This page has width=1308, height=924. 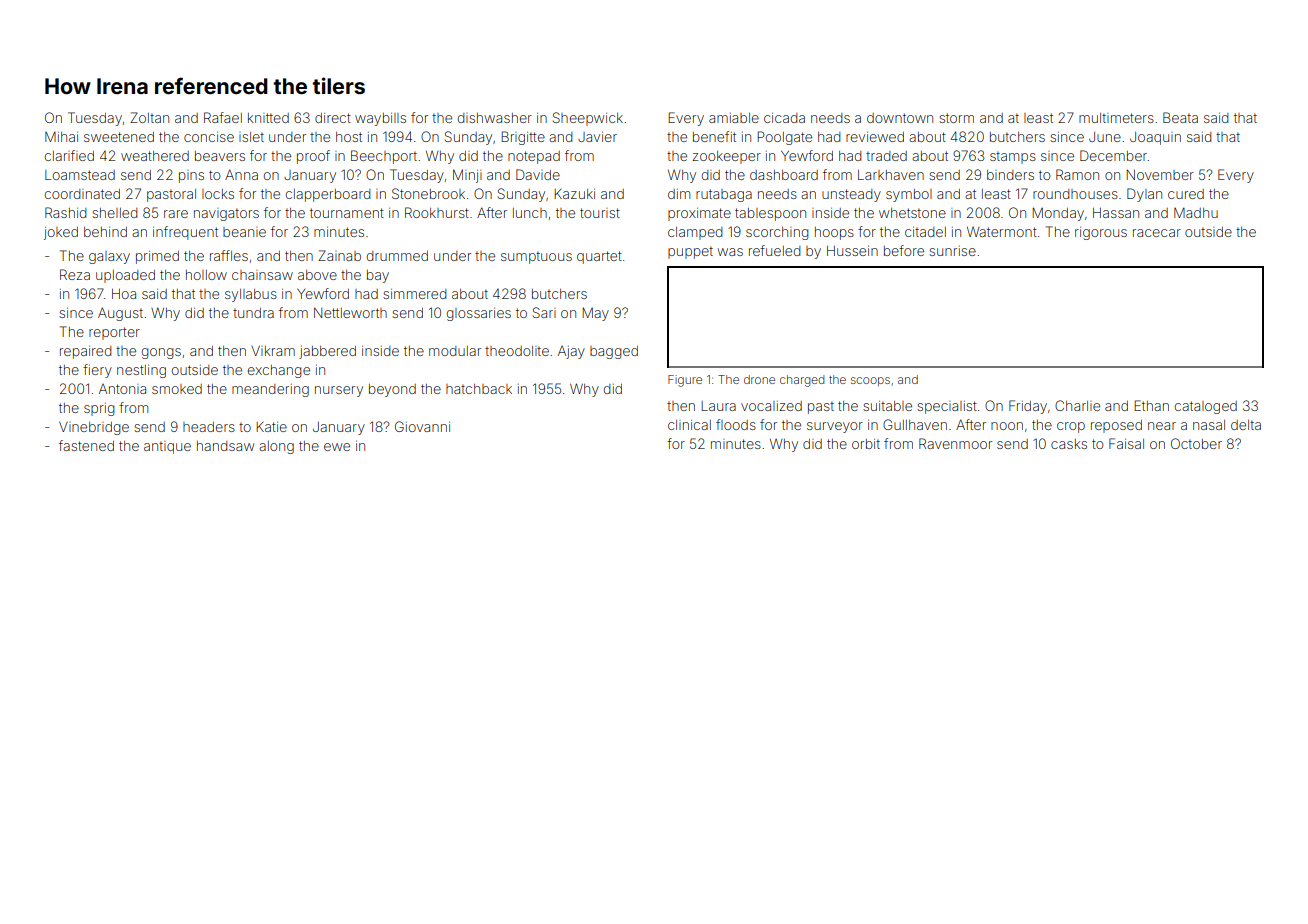 I want to click on clinical, so click(x=689, y=425).
